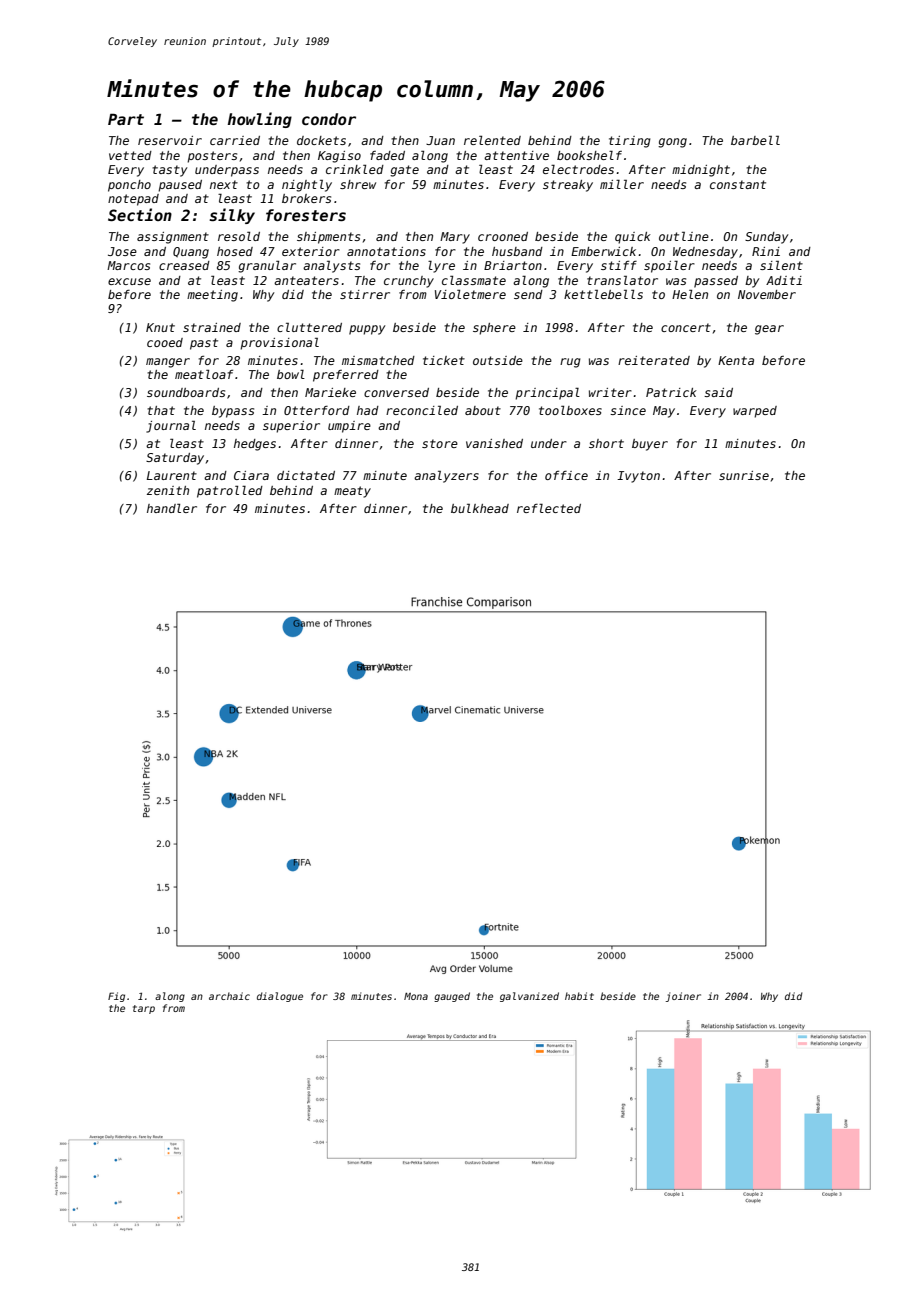 The height and width of the screenshot is (1308, 924). What do you see at coordinates (172, 508) in the screenshot?
I see `handler` at bounding box center [172, 508].
